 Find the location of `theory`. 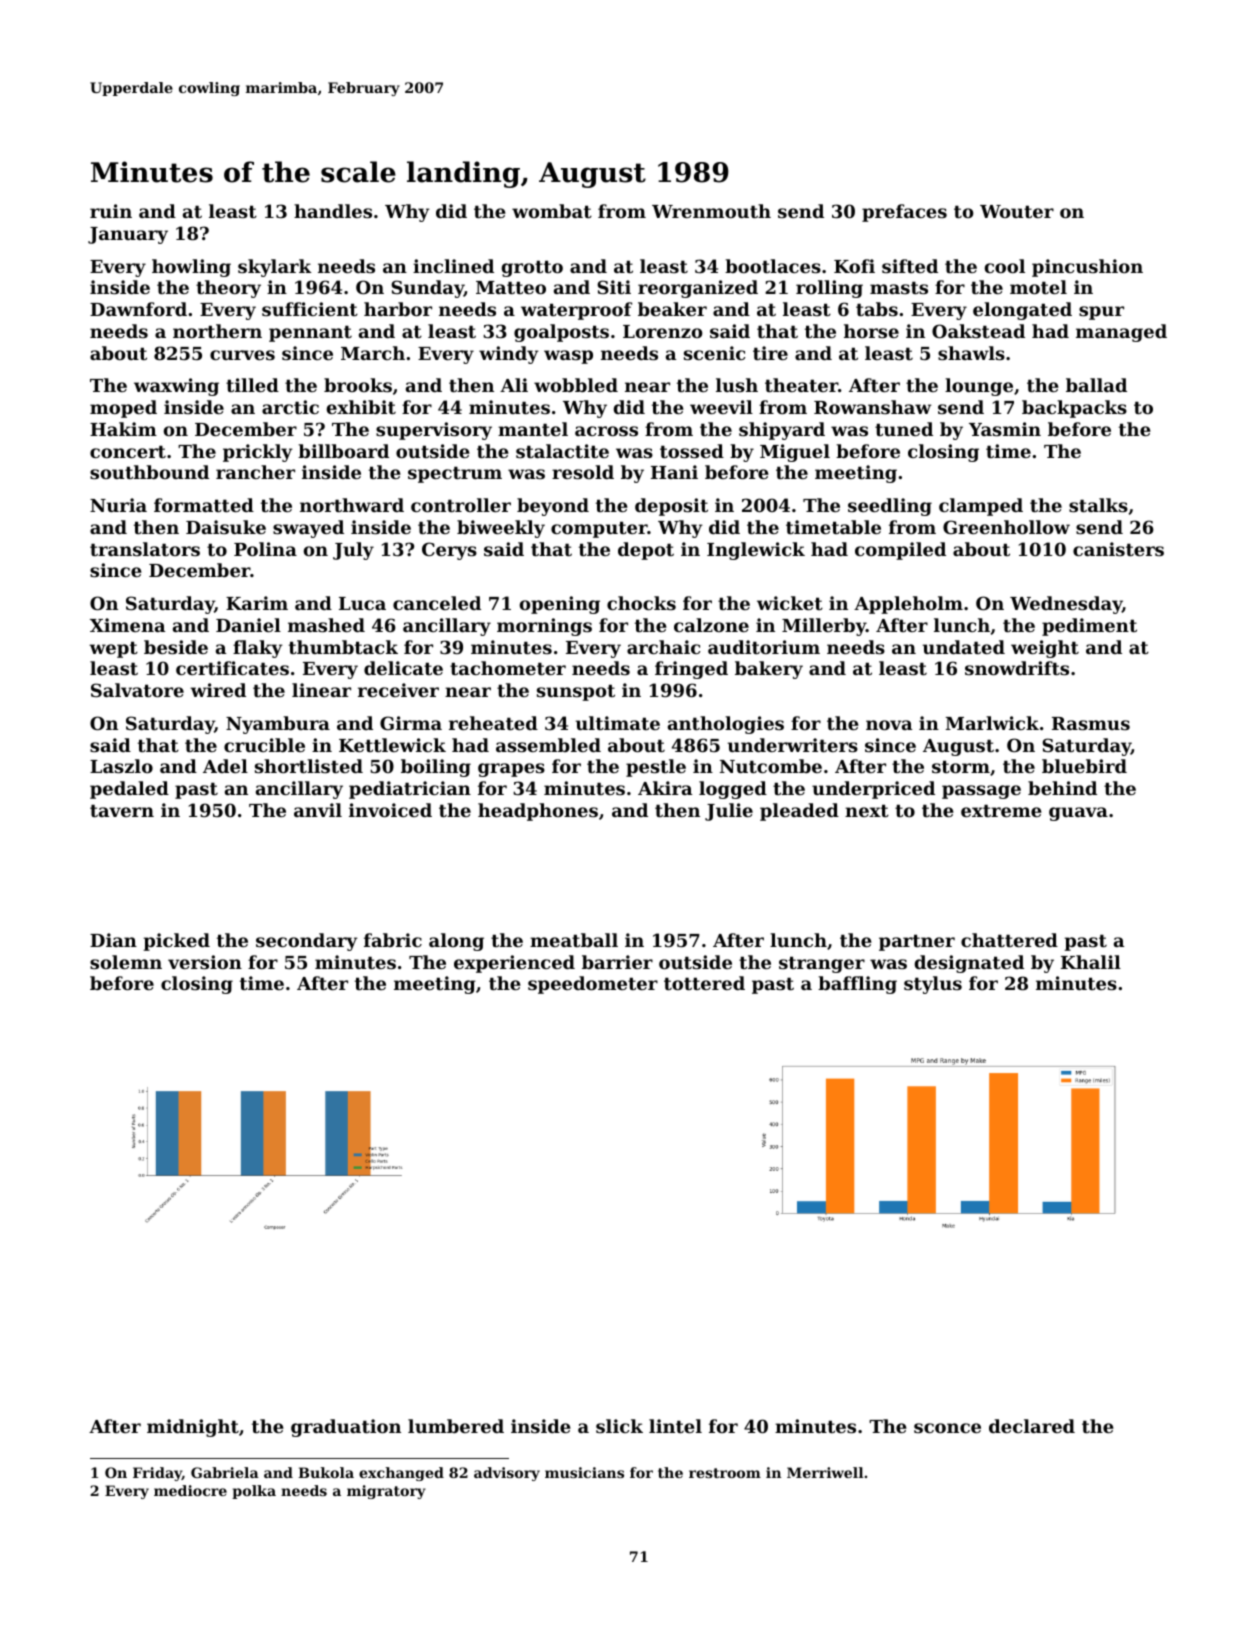

theory is located at coordinates (228, 289).
